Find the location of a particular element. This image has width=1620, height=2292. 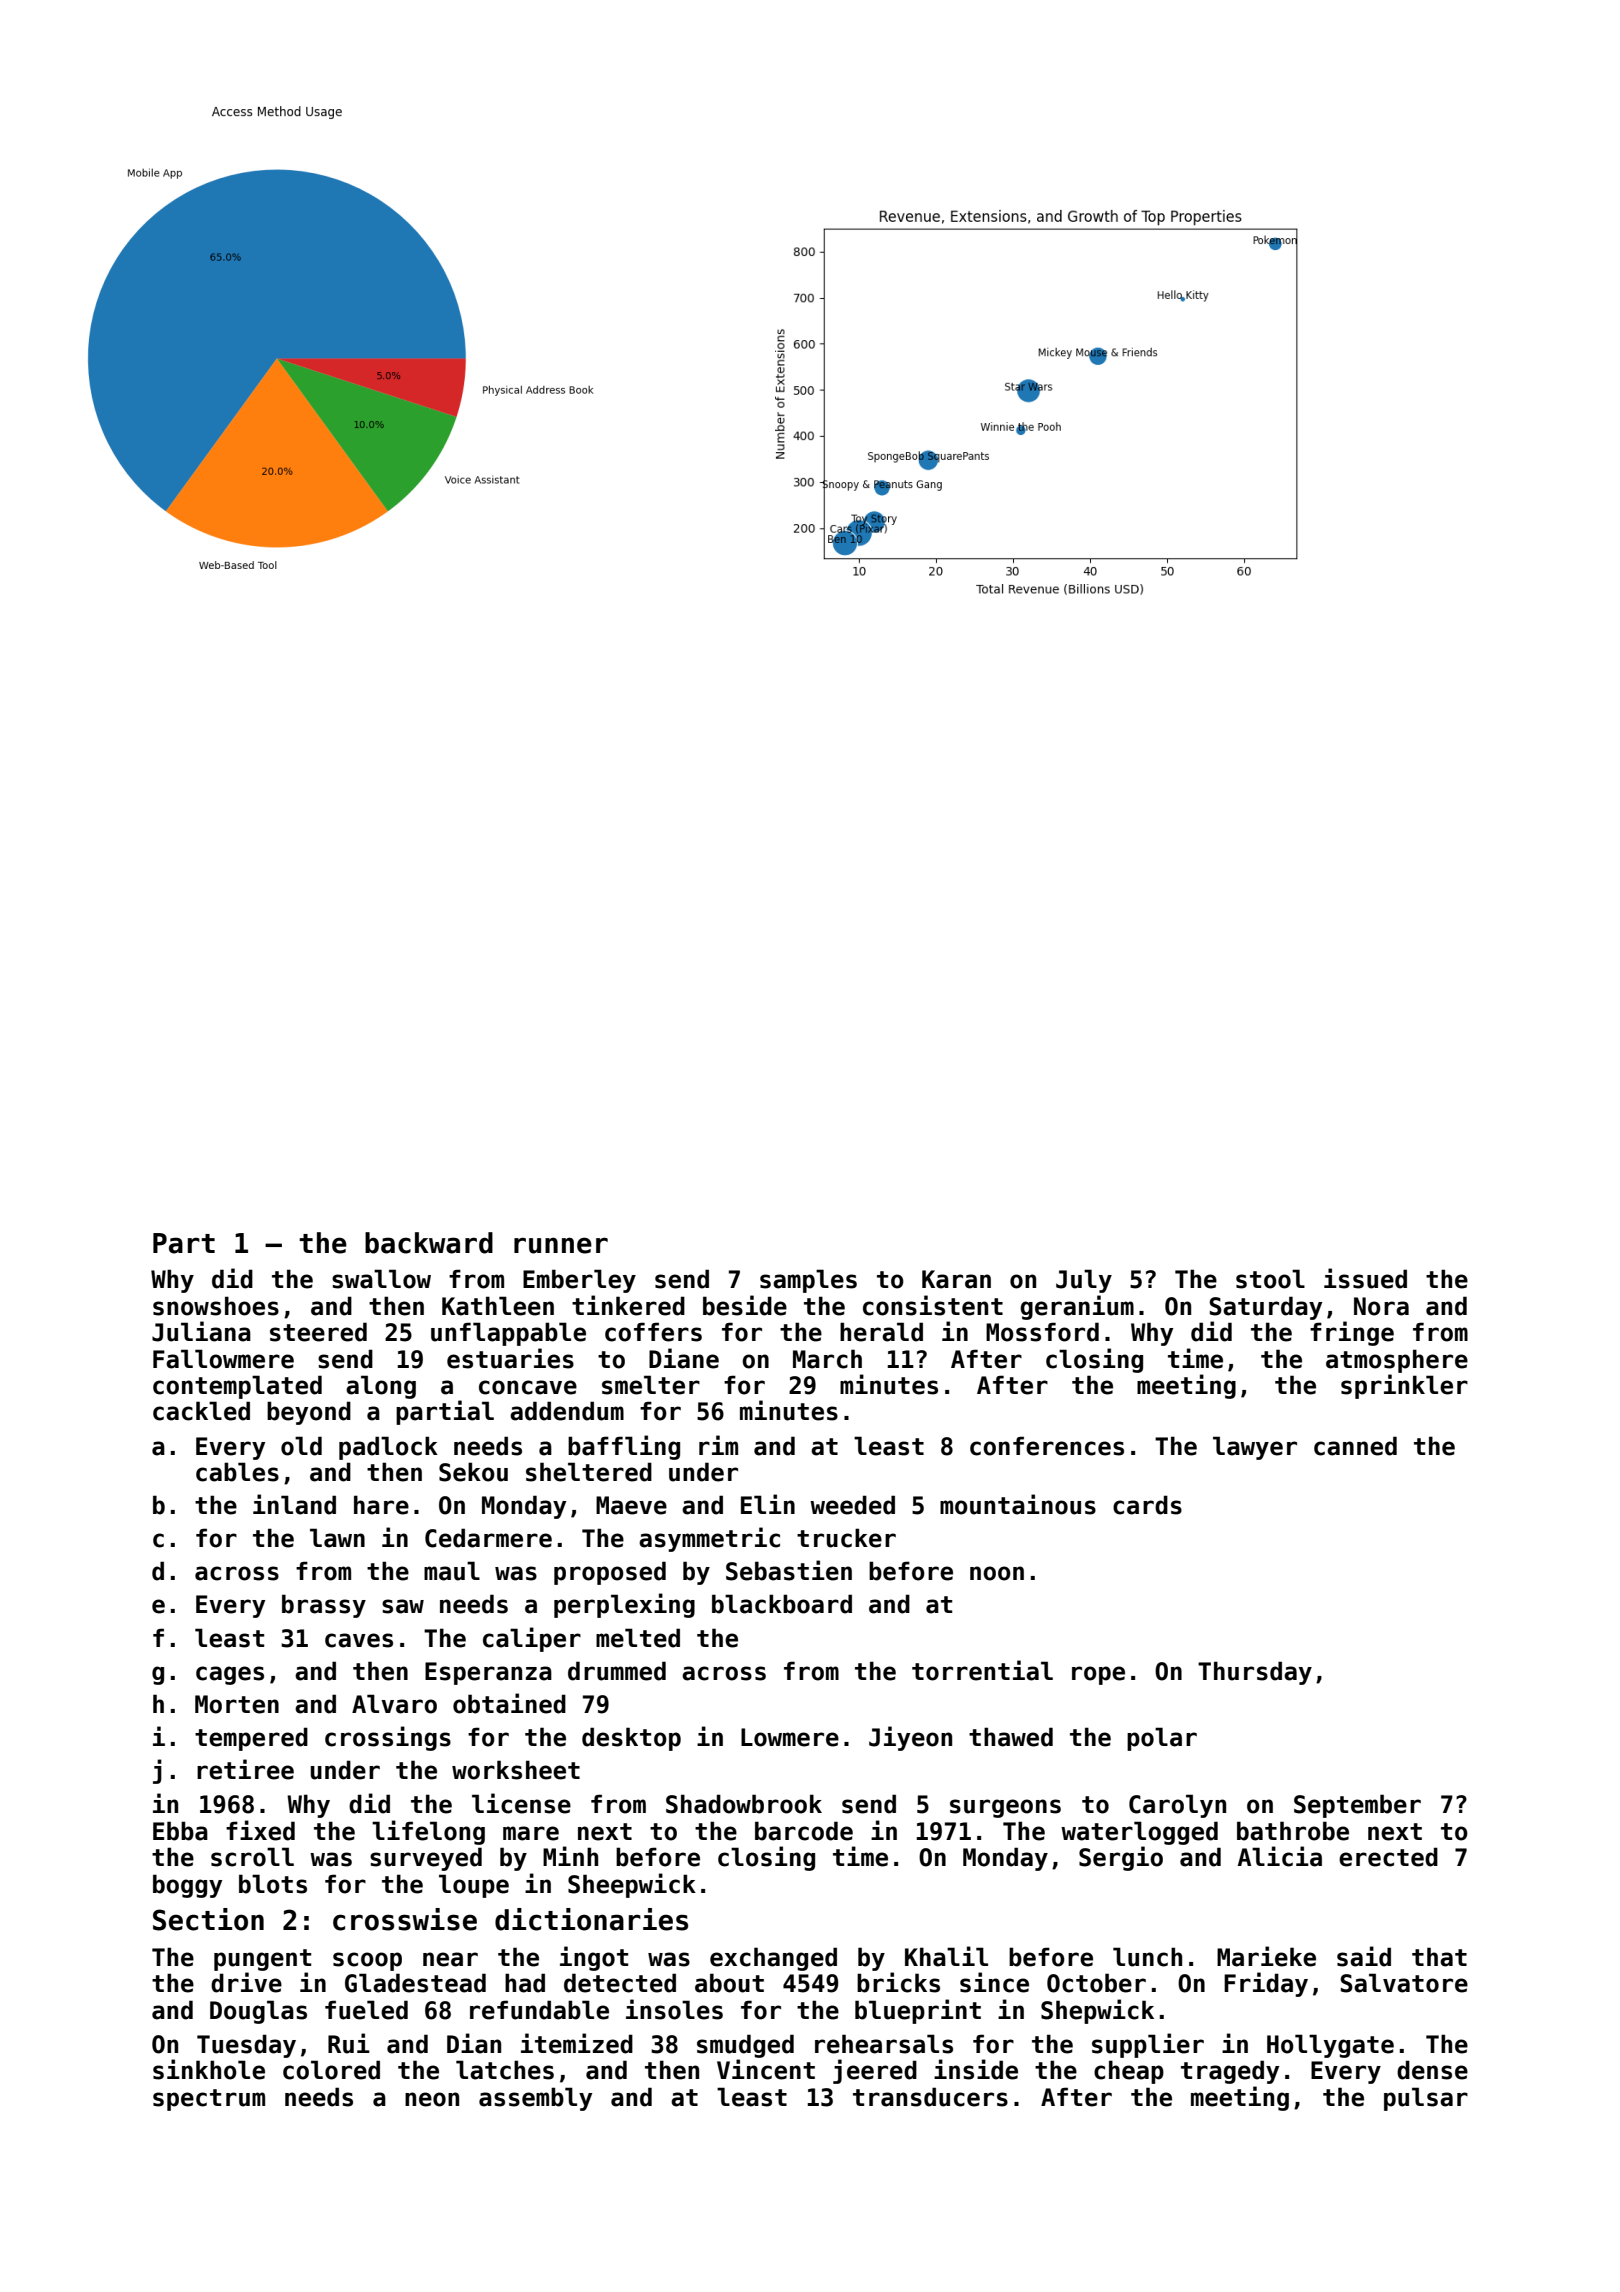

Karan is located at coordinates (956, 1279).
